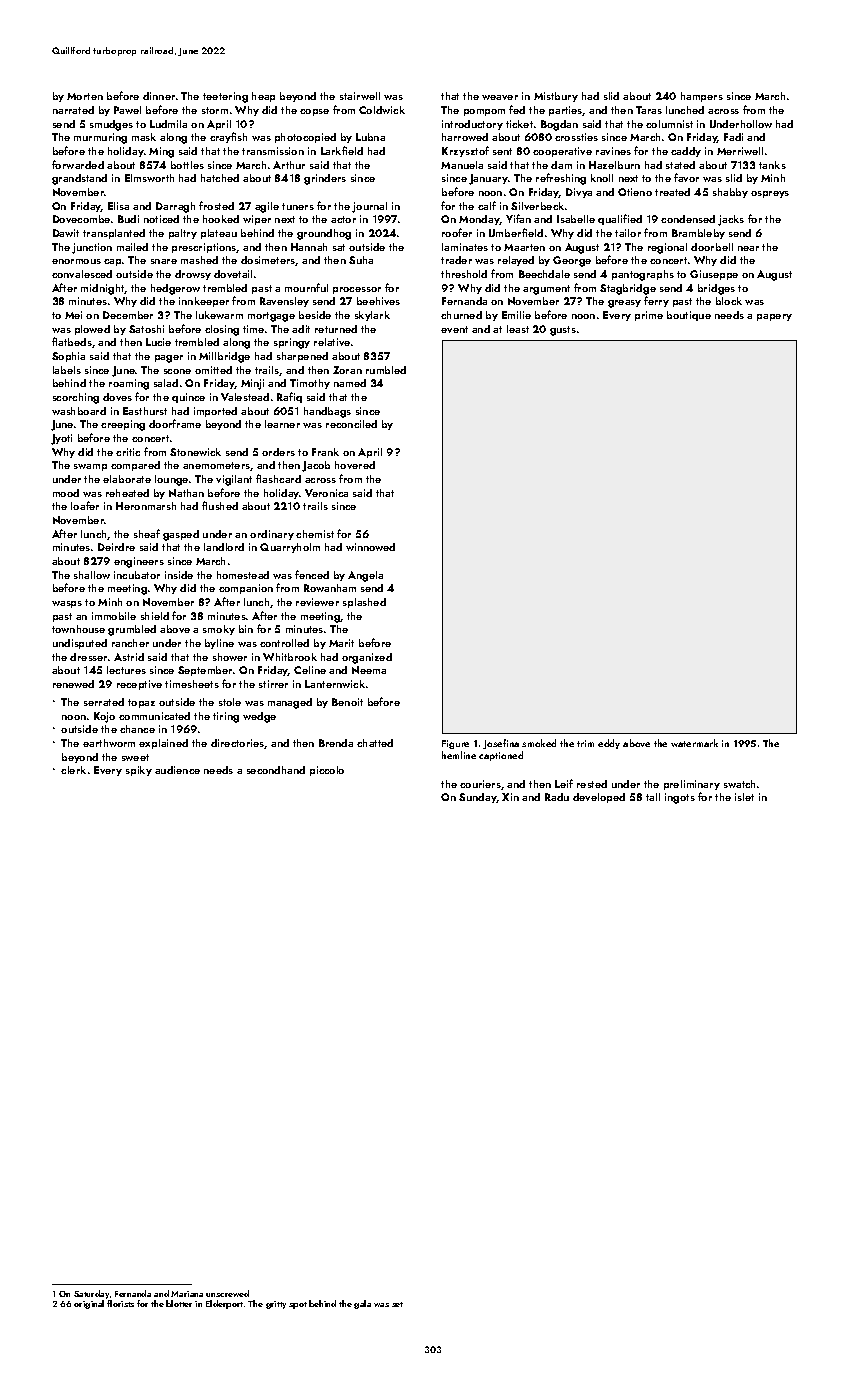 The height and width of the screenshot is (1400, 849). What do you see at coordinates (73, 770) in the screenshot?
I see `clerk` at bounding box center [73, 770].
